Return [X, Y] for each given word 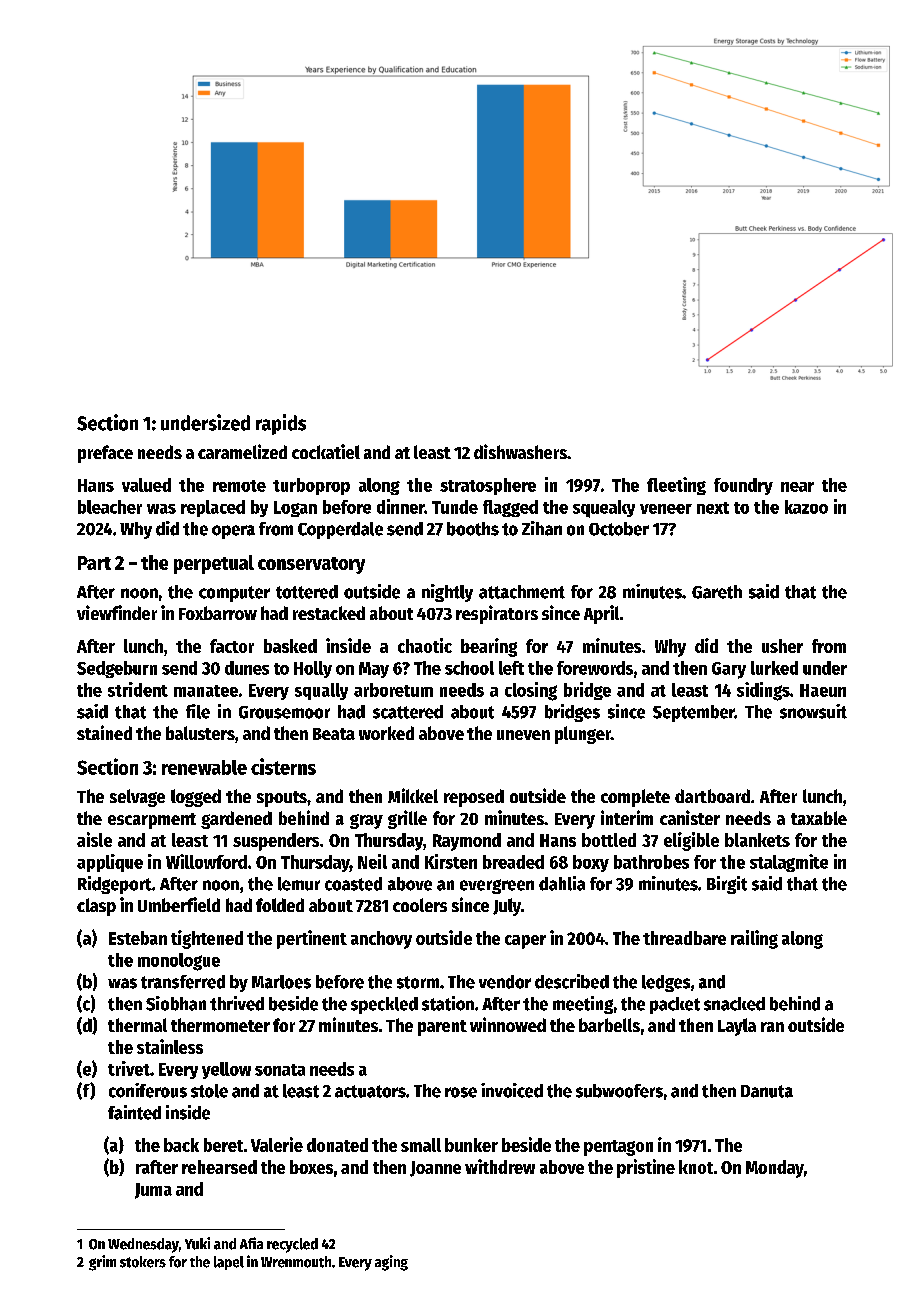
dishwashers [520, 451]
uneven [523, 735]
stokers [143, 1262]
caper [525, 942]
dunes [247, 668]
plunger [583, 735]
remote [239, 486]
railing [754, 939]
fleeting [676, 486]
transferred [183, 982]
